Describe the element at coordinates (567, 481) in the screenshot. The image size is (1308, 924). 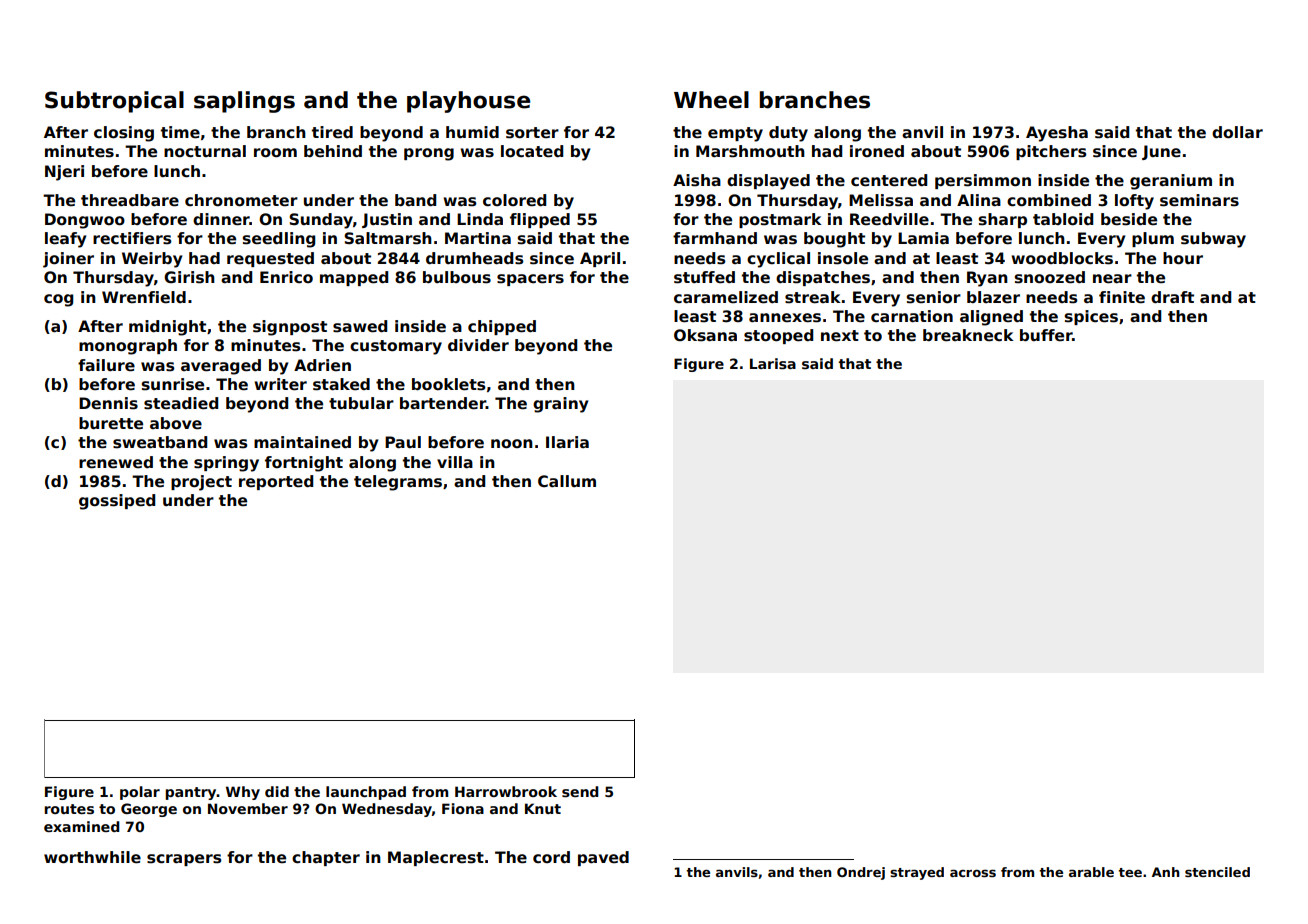
I see `Callum` at that location.
